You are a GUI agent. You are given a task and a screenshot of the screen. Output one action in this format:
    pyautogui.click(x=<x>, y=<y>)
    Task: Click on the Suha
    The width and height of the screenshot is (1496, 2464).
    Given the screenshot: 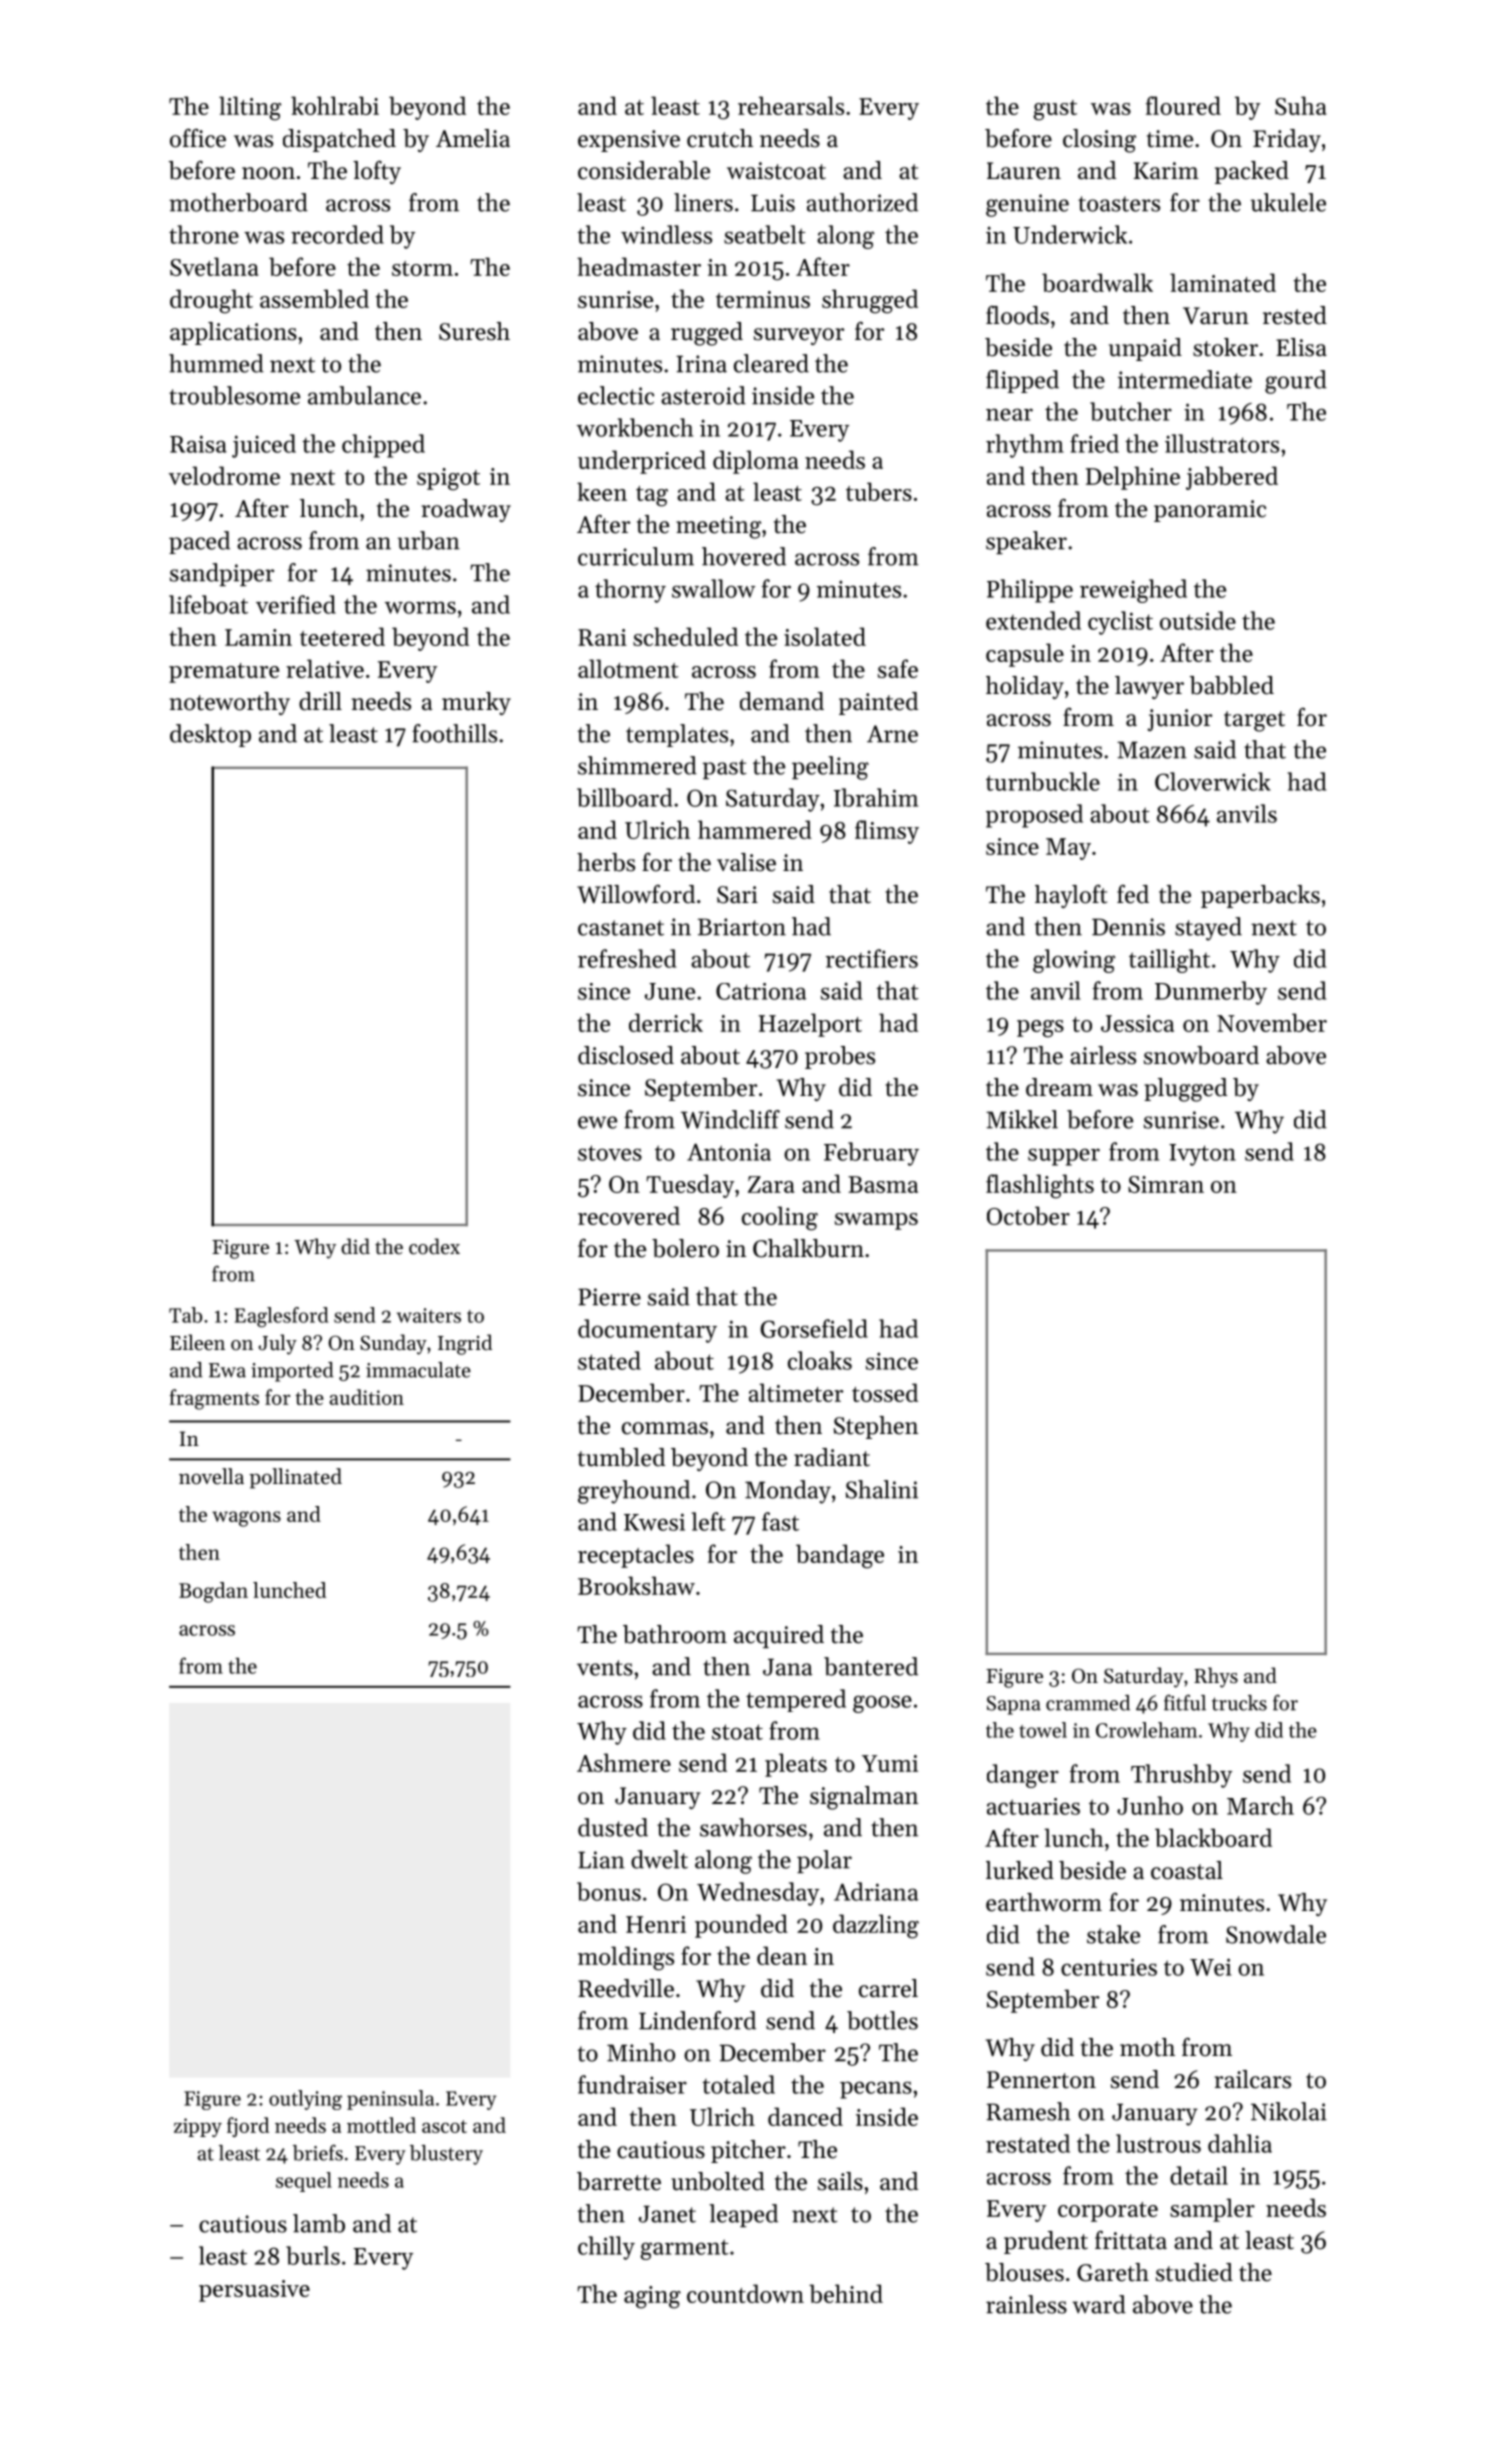 What is the action you would take?
    pyautogui.click(x=1300, y=105)
